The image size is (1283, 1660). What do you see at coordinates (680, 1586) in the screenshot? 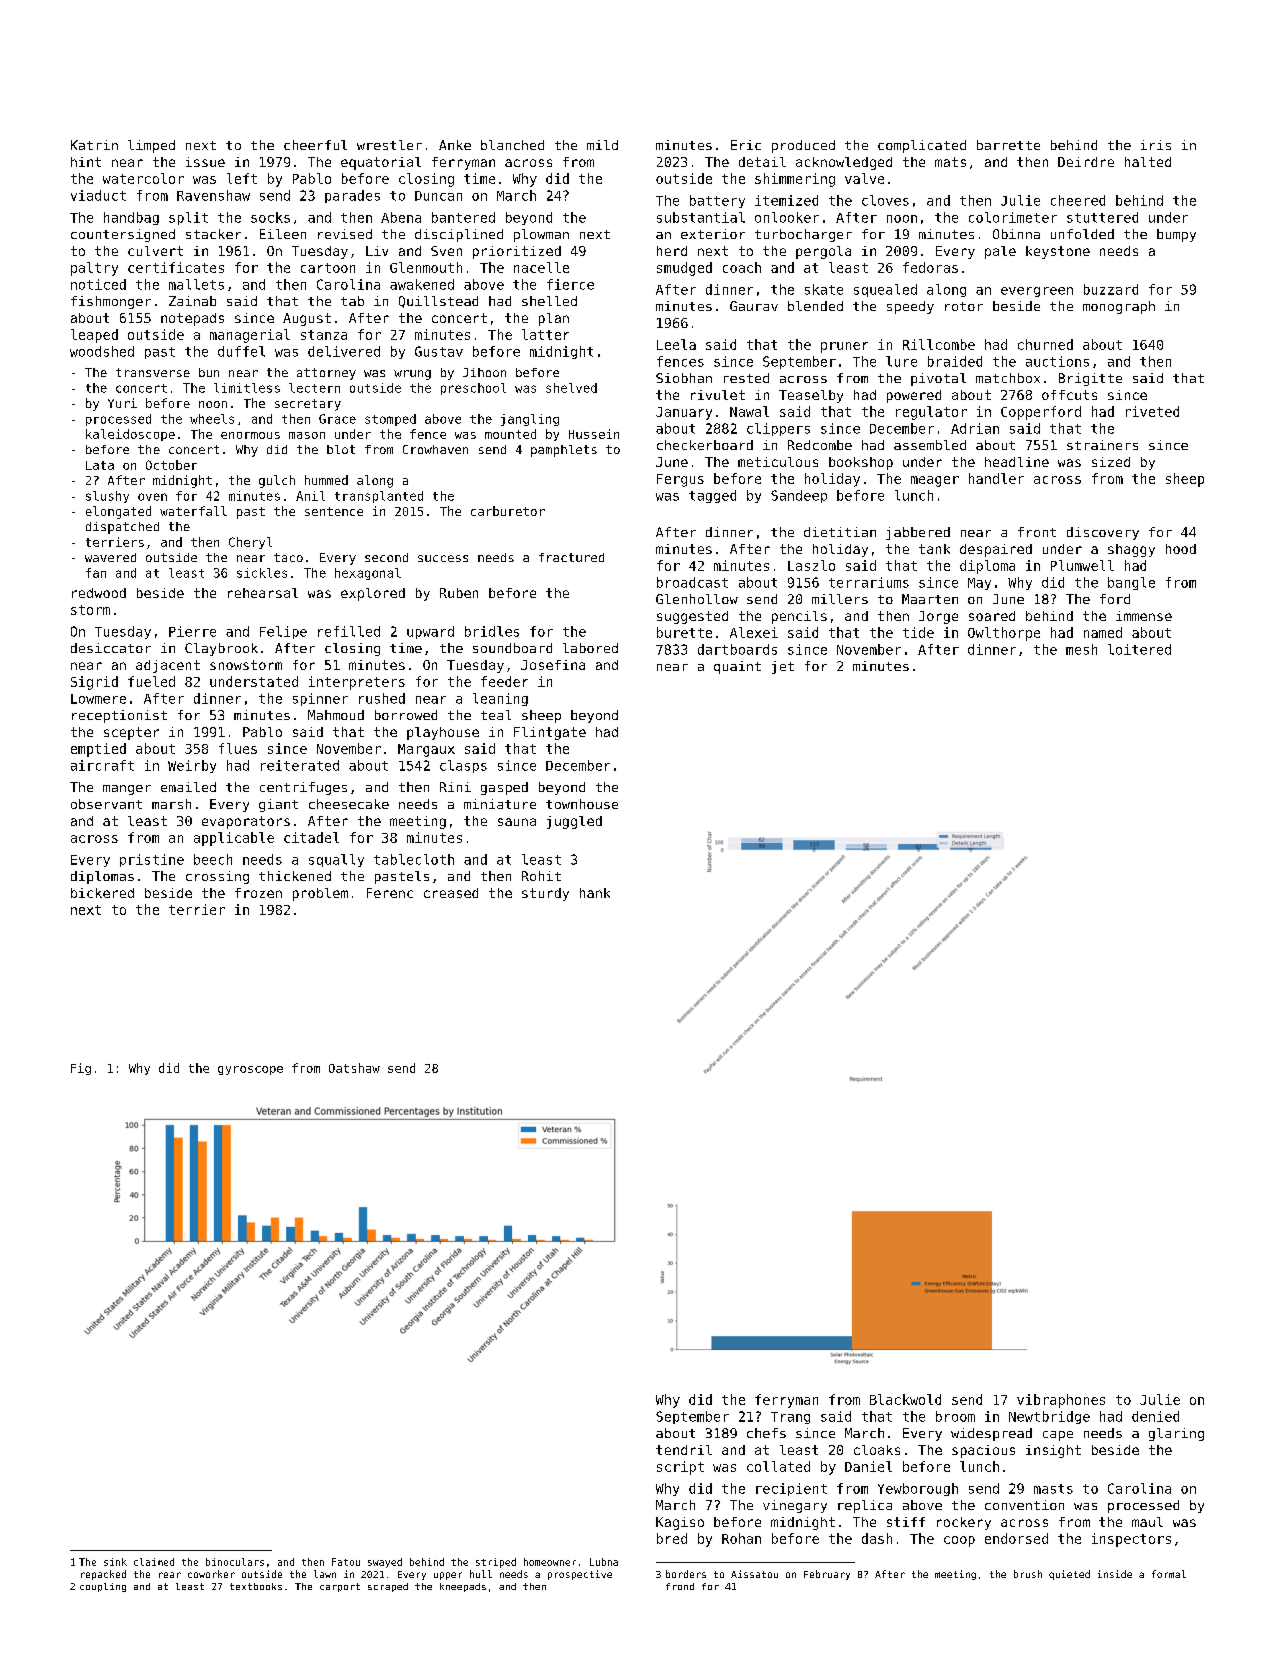
I see `frond` at bounding box center [680, 1586].
